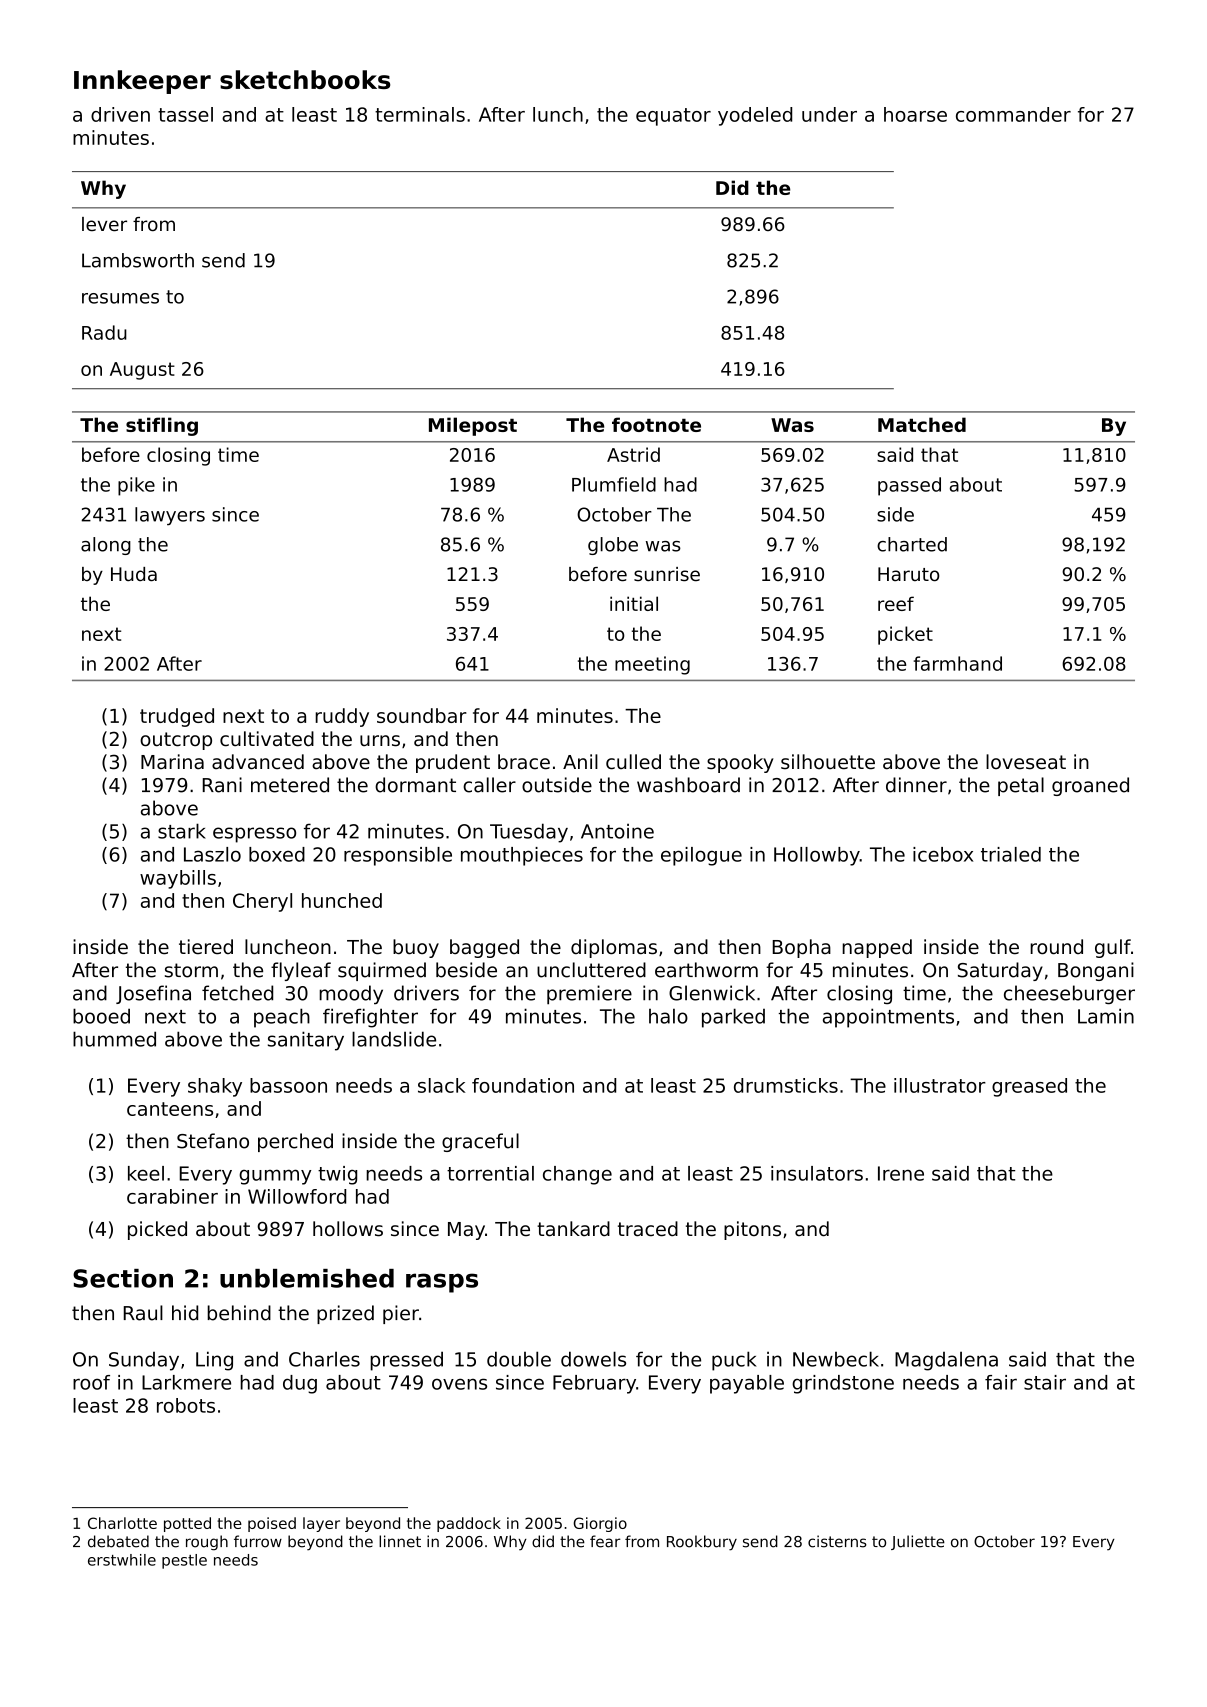  What do you see at coordinates (122, 1560) in the image?
I see `erstwhile` at bounding box center [122, 1560].
